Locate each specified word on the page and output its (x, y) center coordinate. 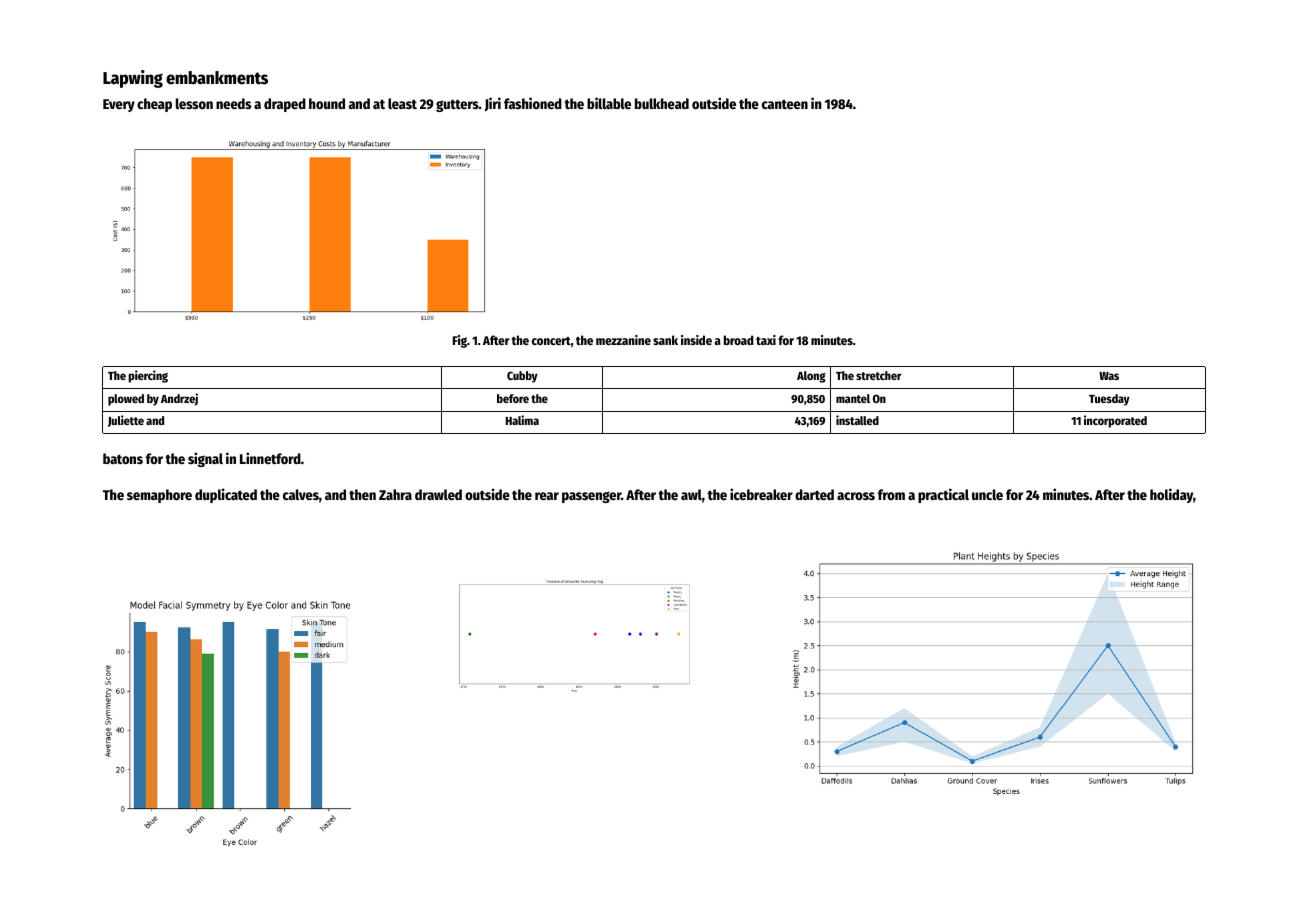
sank (665, 340)
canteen (785, 104)
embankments (217, 78)
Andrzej (179, 399)
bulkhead (662, 103)
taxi (766, 340)
